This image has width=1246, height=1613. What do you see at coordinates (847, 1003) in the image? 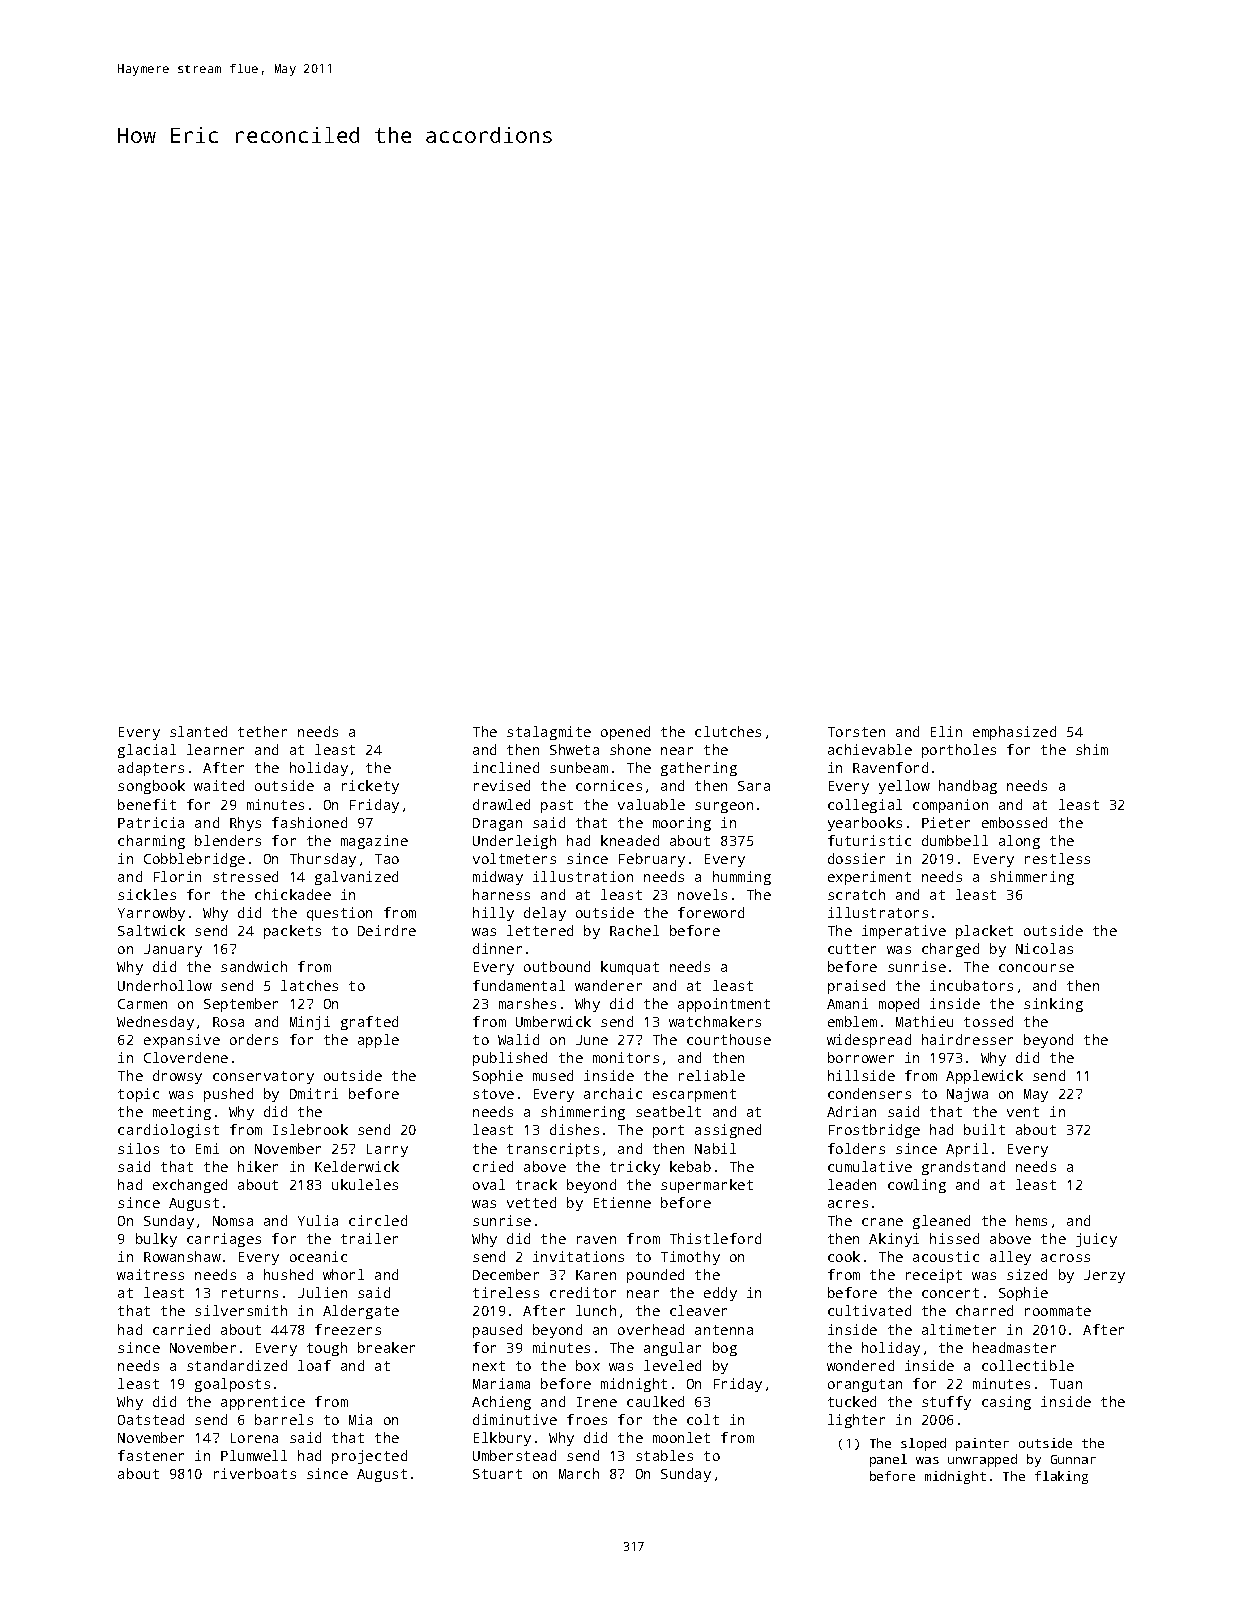
I see `Amani` at bounding box center [847, 1003].
